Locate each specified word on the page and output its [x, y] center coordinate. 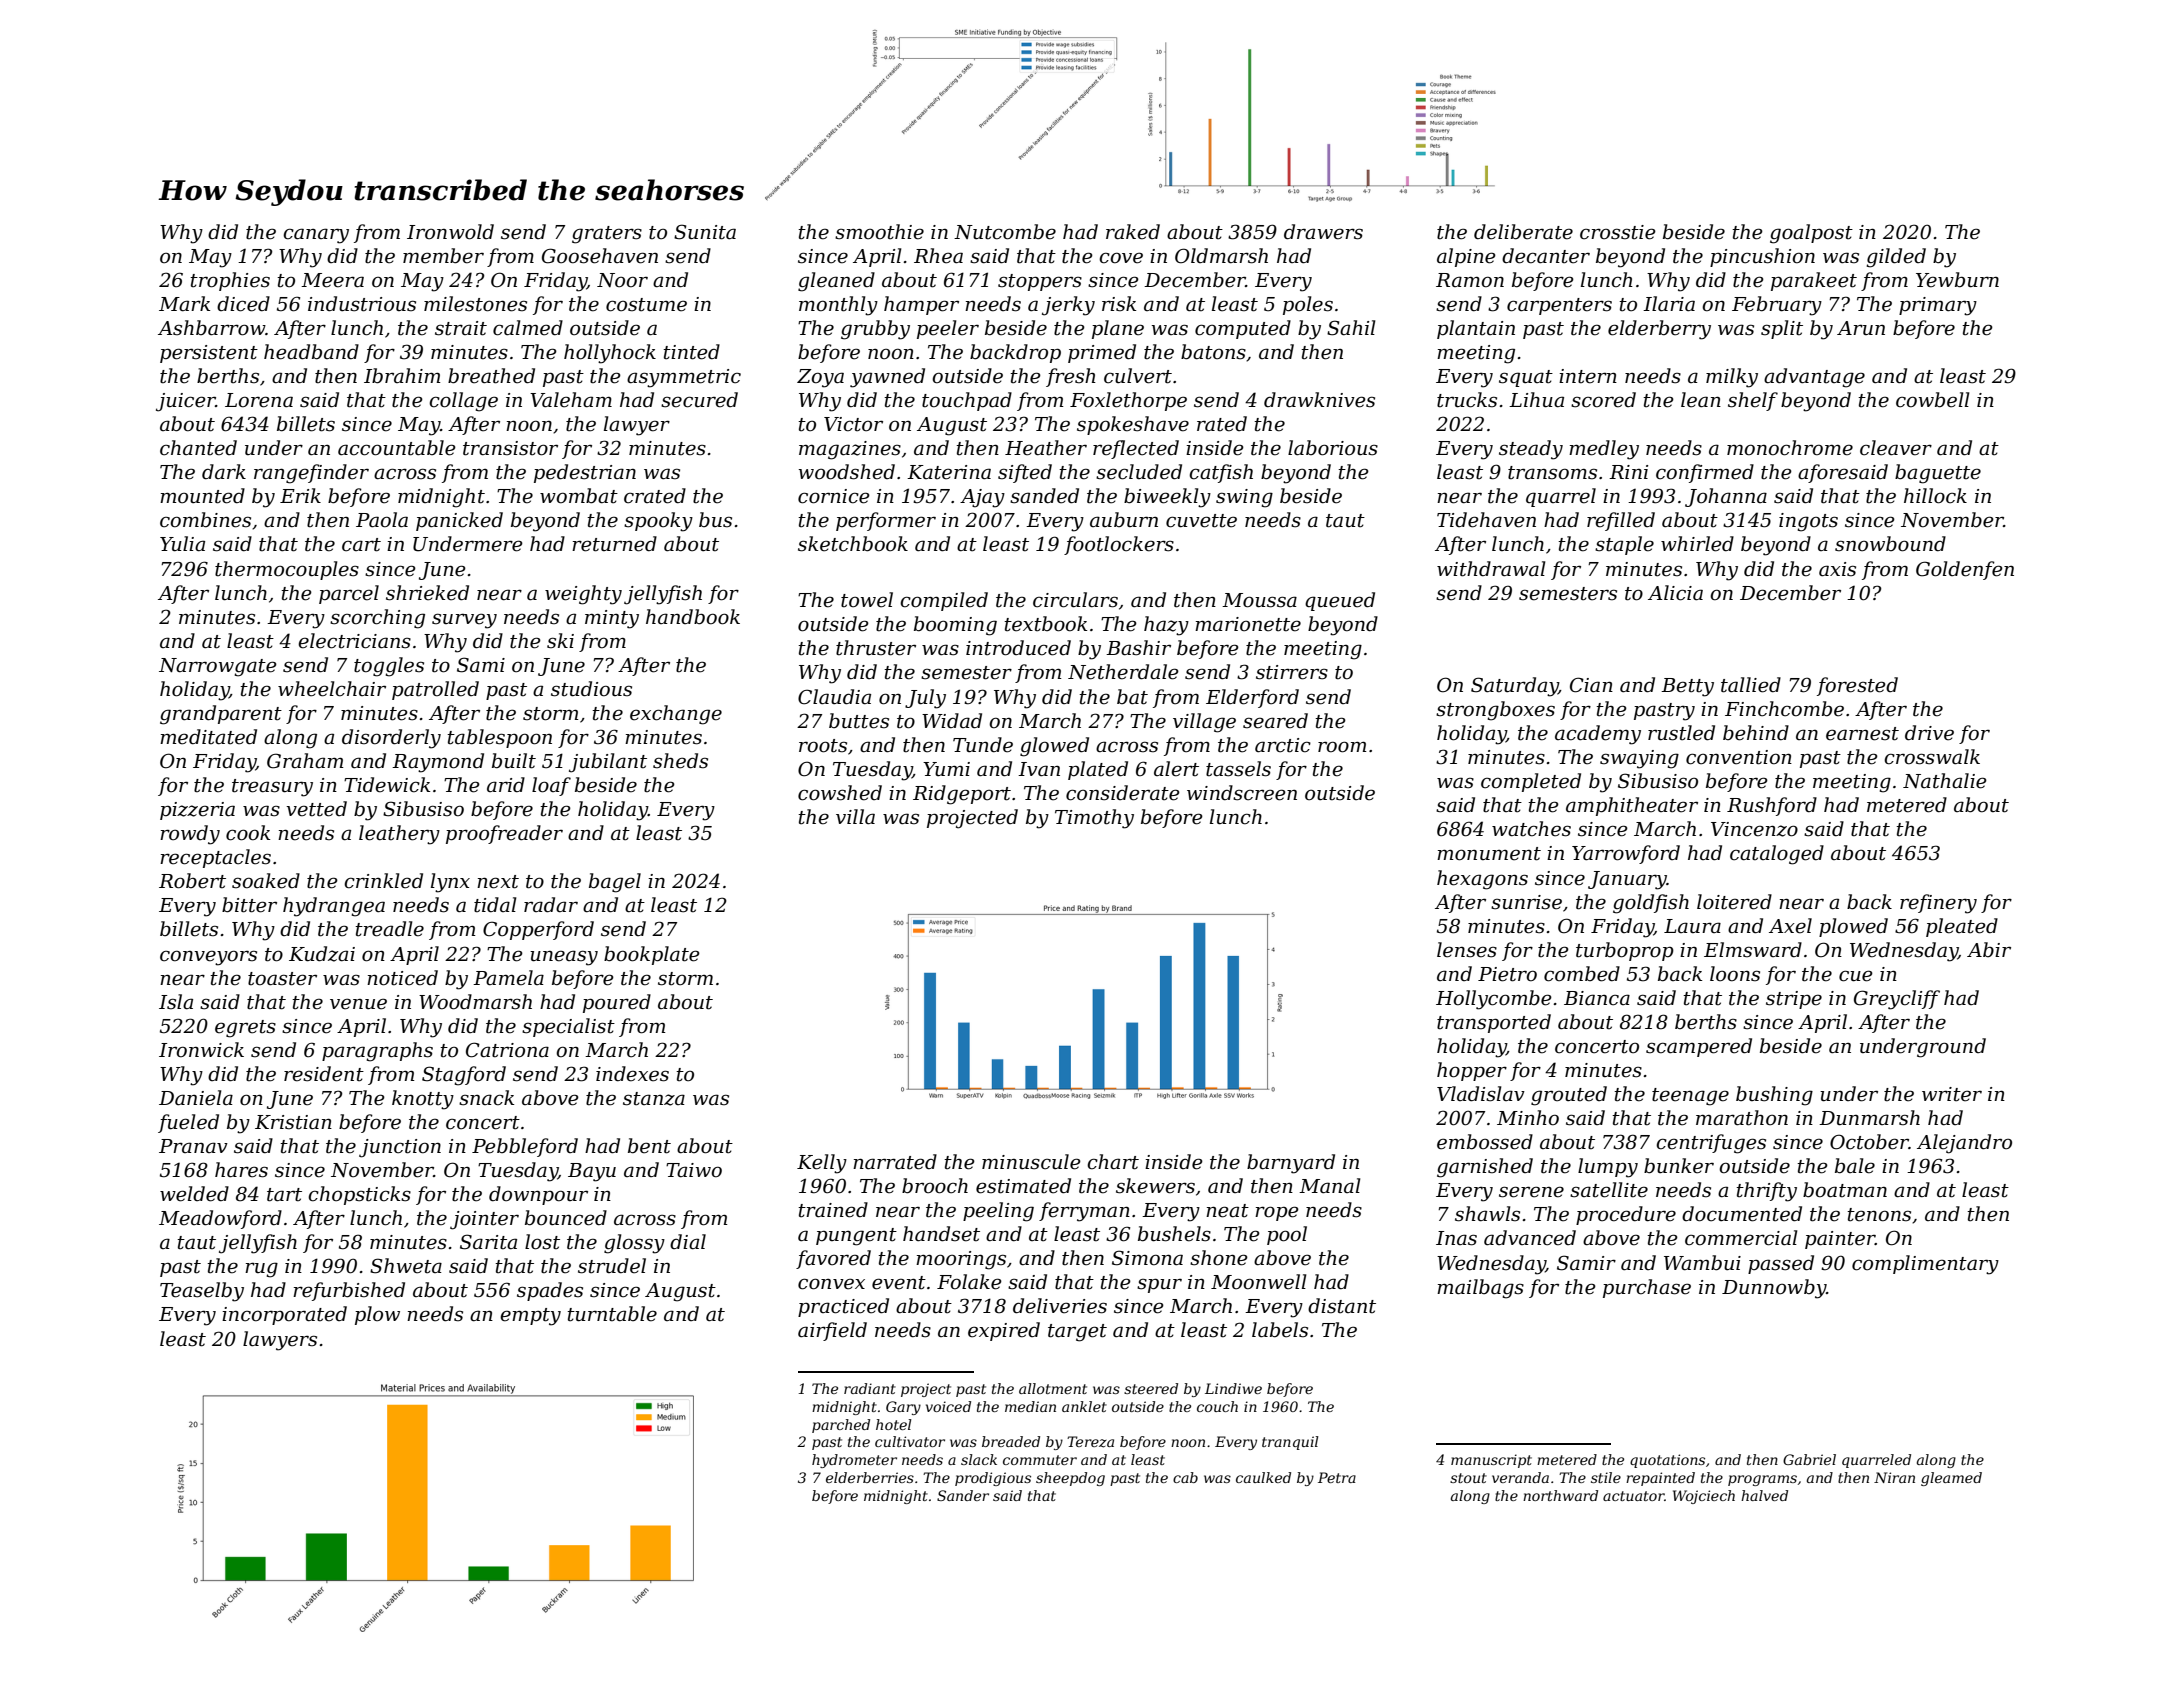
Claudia [834, 697]
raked [1133, 232]
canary [316, 236]
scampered [1699, 1047]
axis [1837, 569]
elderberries [870, 1477]
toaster [282, 979]
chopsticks [359, 1195]
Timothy [1094, 819]
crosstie [1618, 232]
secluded [1139, 472]
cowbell [1932, 400]
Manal [1329, 1186]
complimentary [1925, 1265]
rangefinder [311, 474]
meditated [208, 737]
